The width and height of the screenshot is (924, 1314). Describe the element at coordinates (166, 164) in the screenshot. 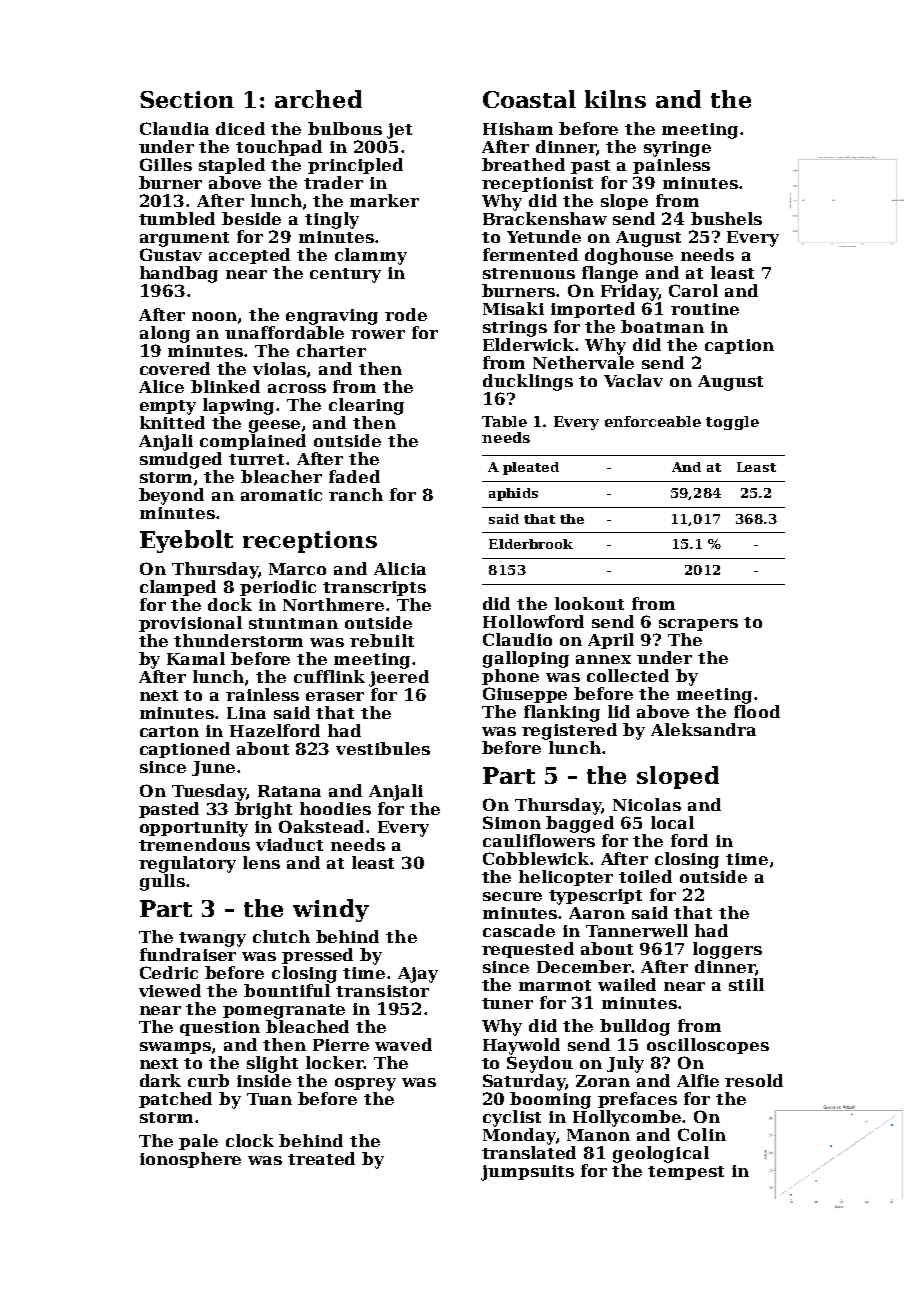

I see `Gilles` at that location.
